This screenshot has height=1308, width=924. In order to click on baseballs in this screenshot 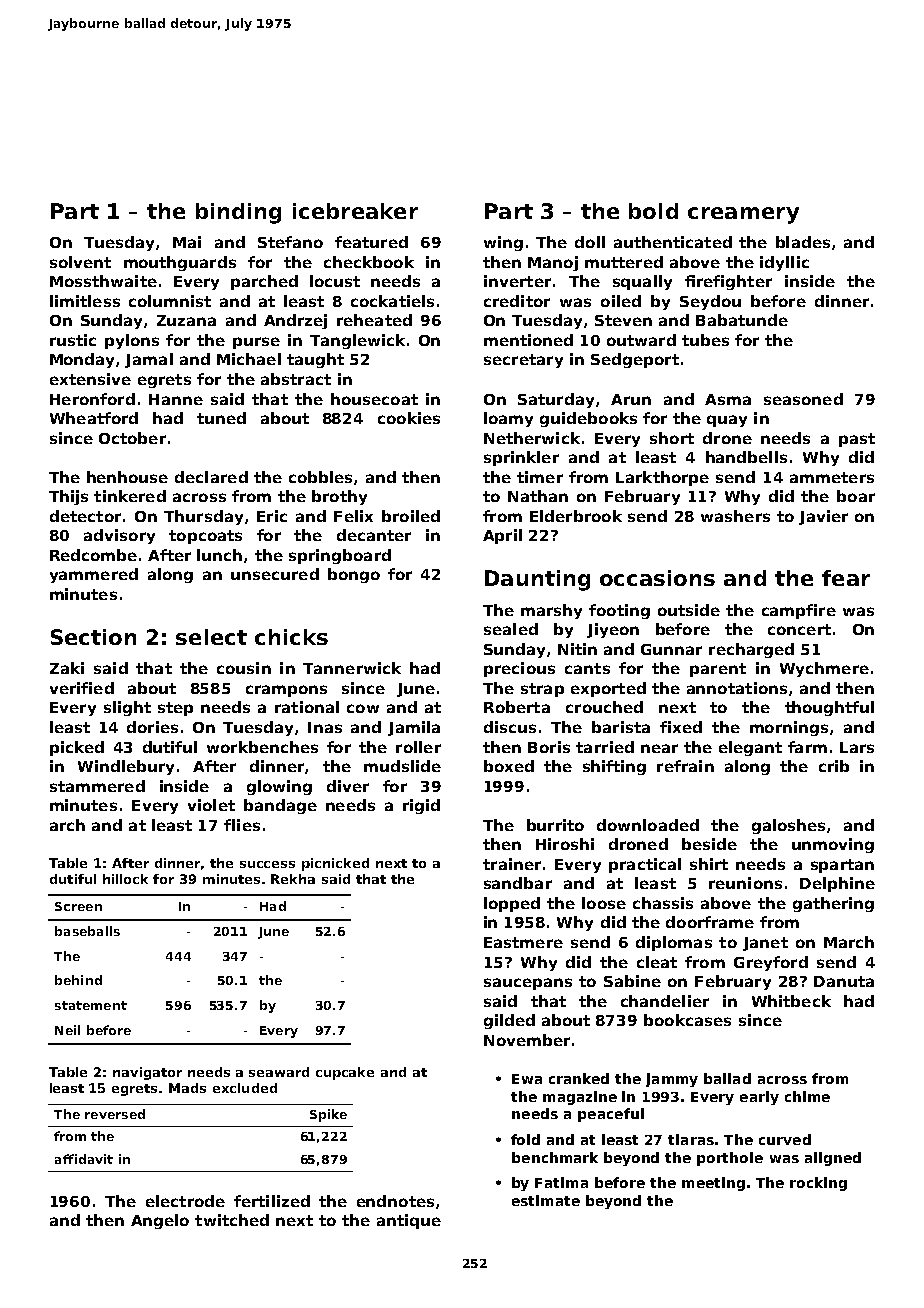, I will do `click(87, 931)`.
